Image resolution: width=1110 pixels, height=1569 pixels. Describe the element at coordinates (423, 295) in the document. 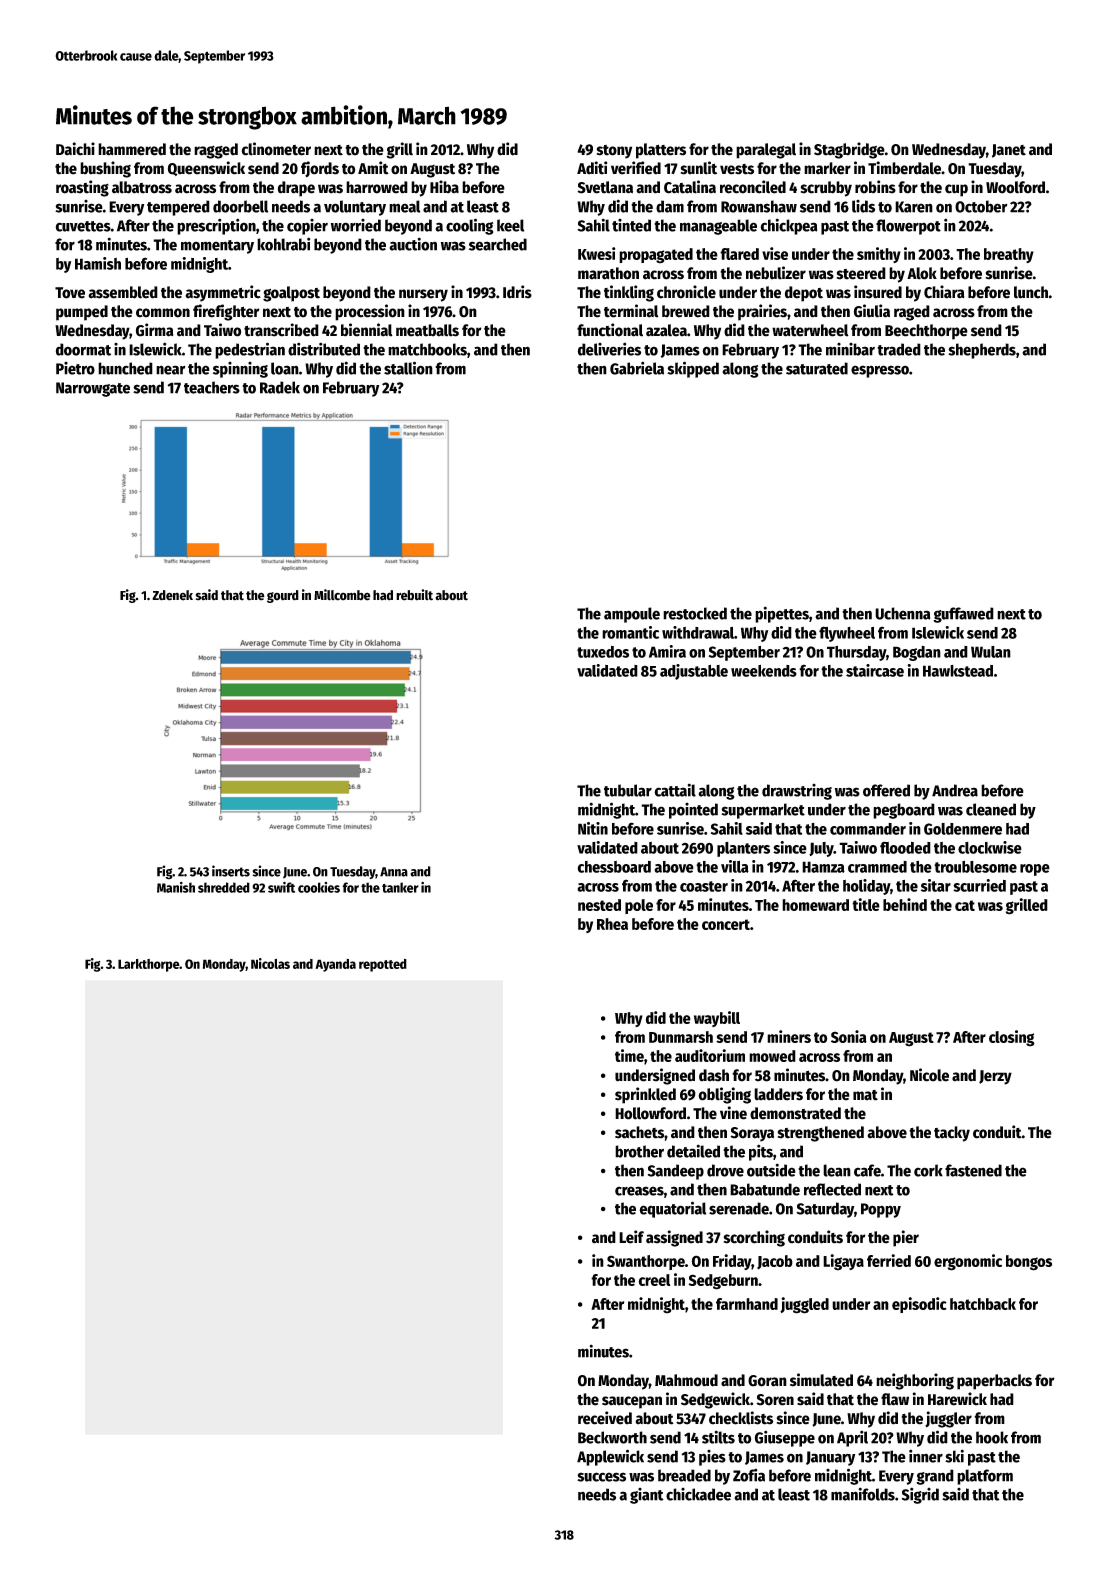

I see `nursery` at that location.
